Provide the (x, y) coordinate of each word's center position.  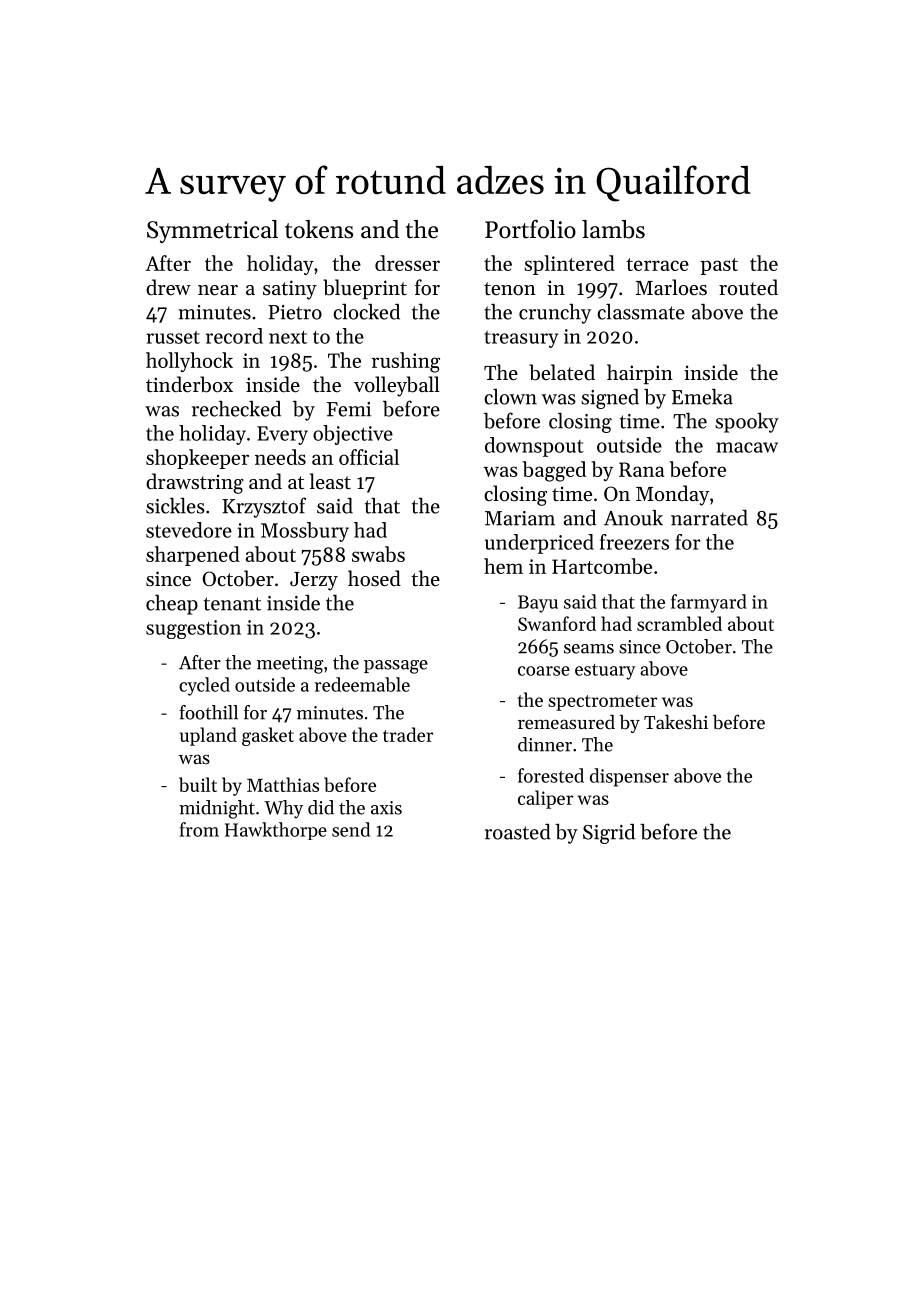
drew (168, 287)
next (288, 337)
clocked (366, 312)
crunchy (555, 314)
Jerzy (314, 581)
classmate (641, 312)
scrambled (679, 623)
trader (408, 734)
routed (748, 287)
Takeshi (676, 722)
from (199, 829)
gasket (268, 736)
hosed (374, 578)
